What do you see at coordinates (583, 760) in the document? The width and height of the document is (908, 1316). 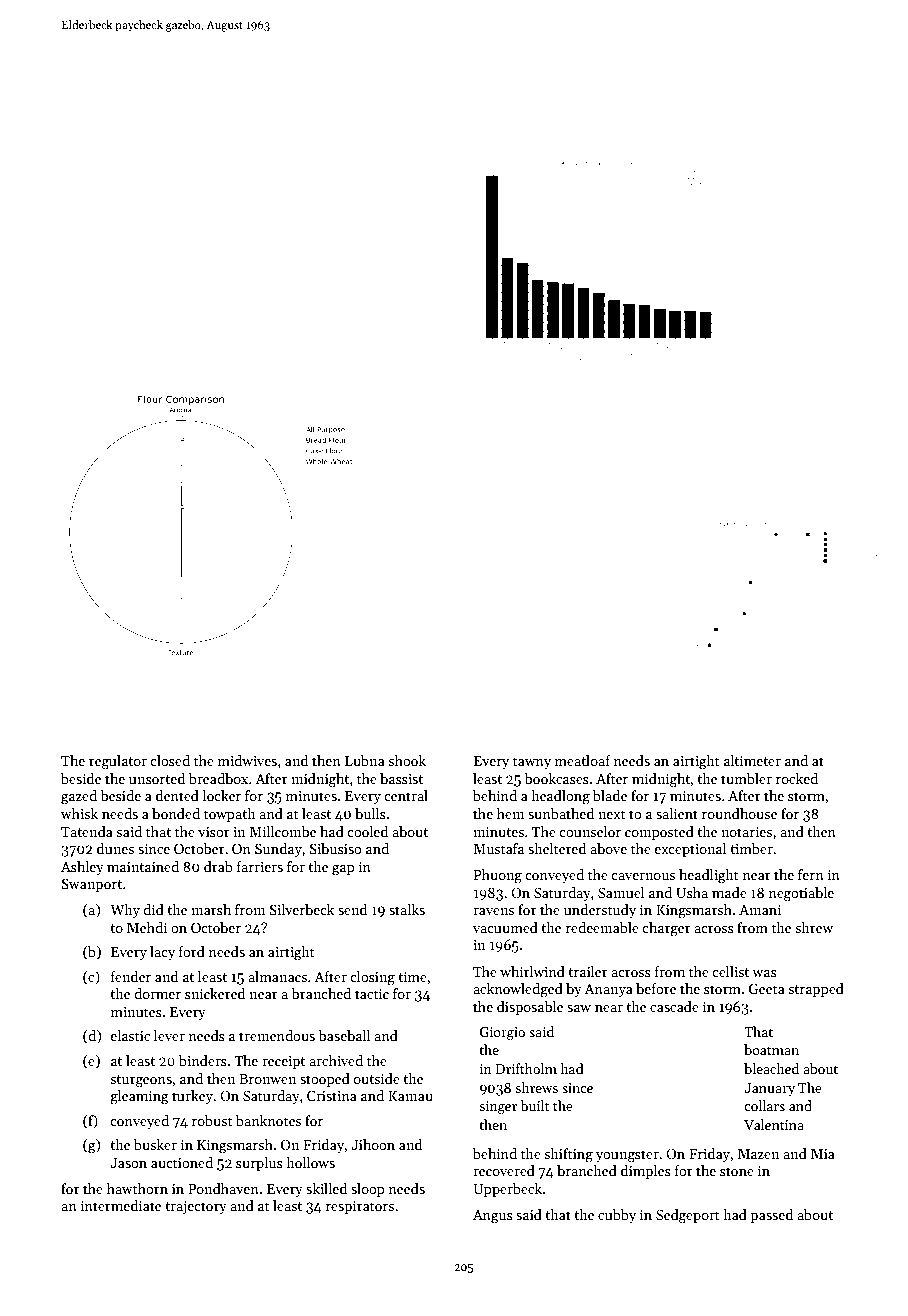 I see `meatloaf` at bounding box center [583, 760].
